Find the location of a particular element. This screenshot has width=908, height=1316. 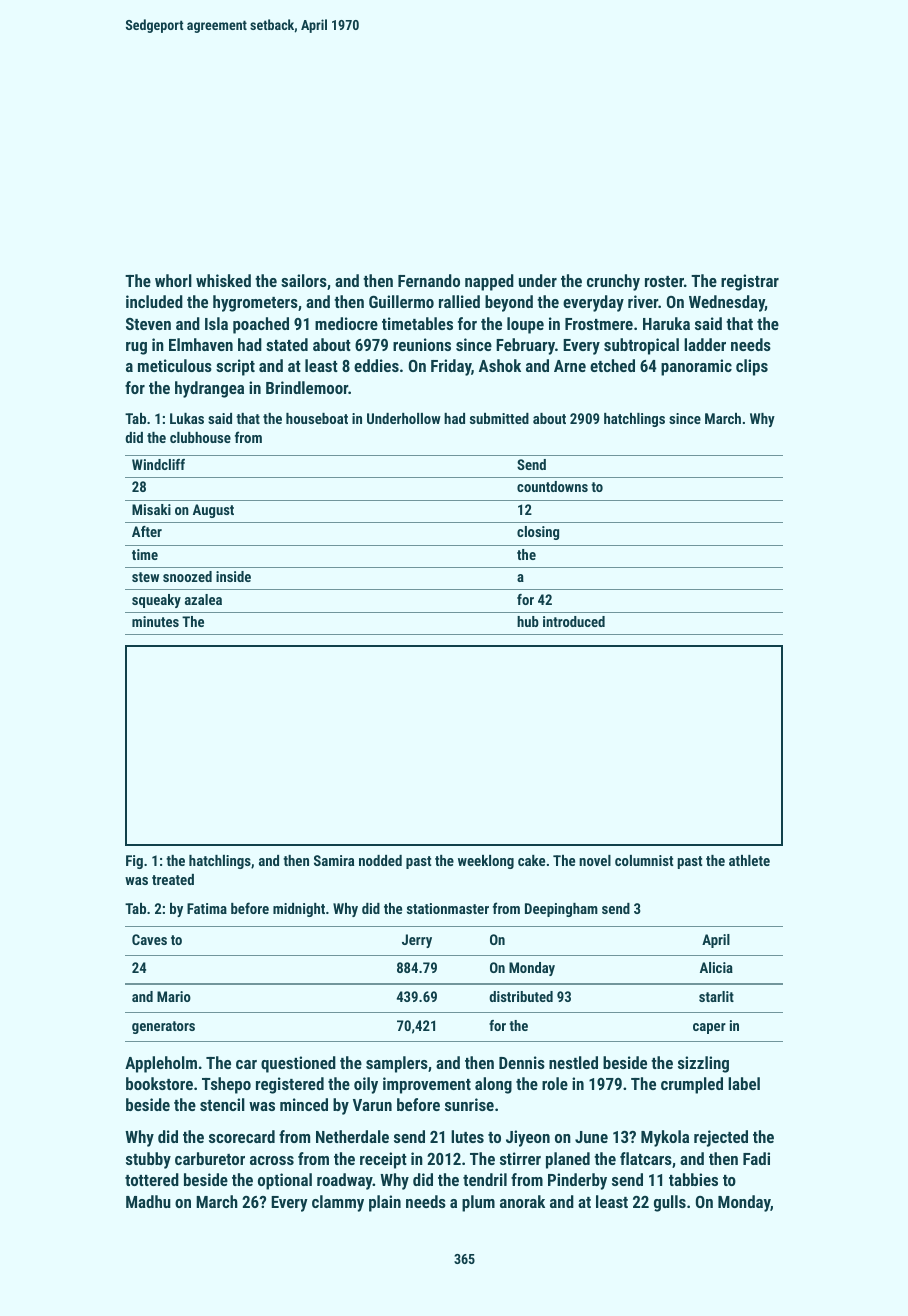

inside is located at coordinates (233, 576).
